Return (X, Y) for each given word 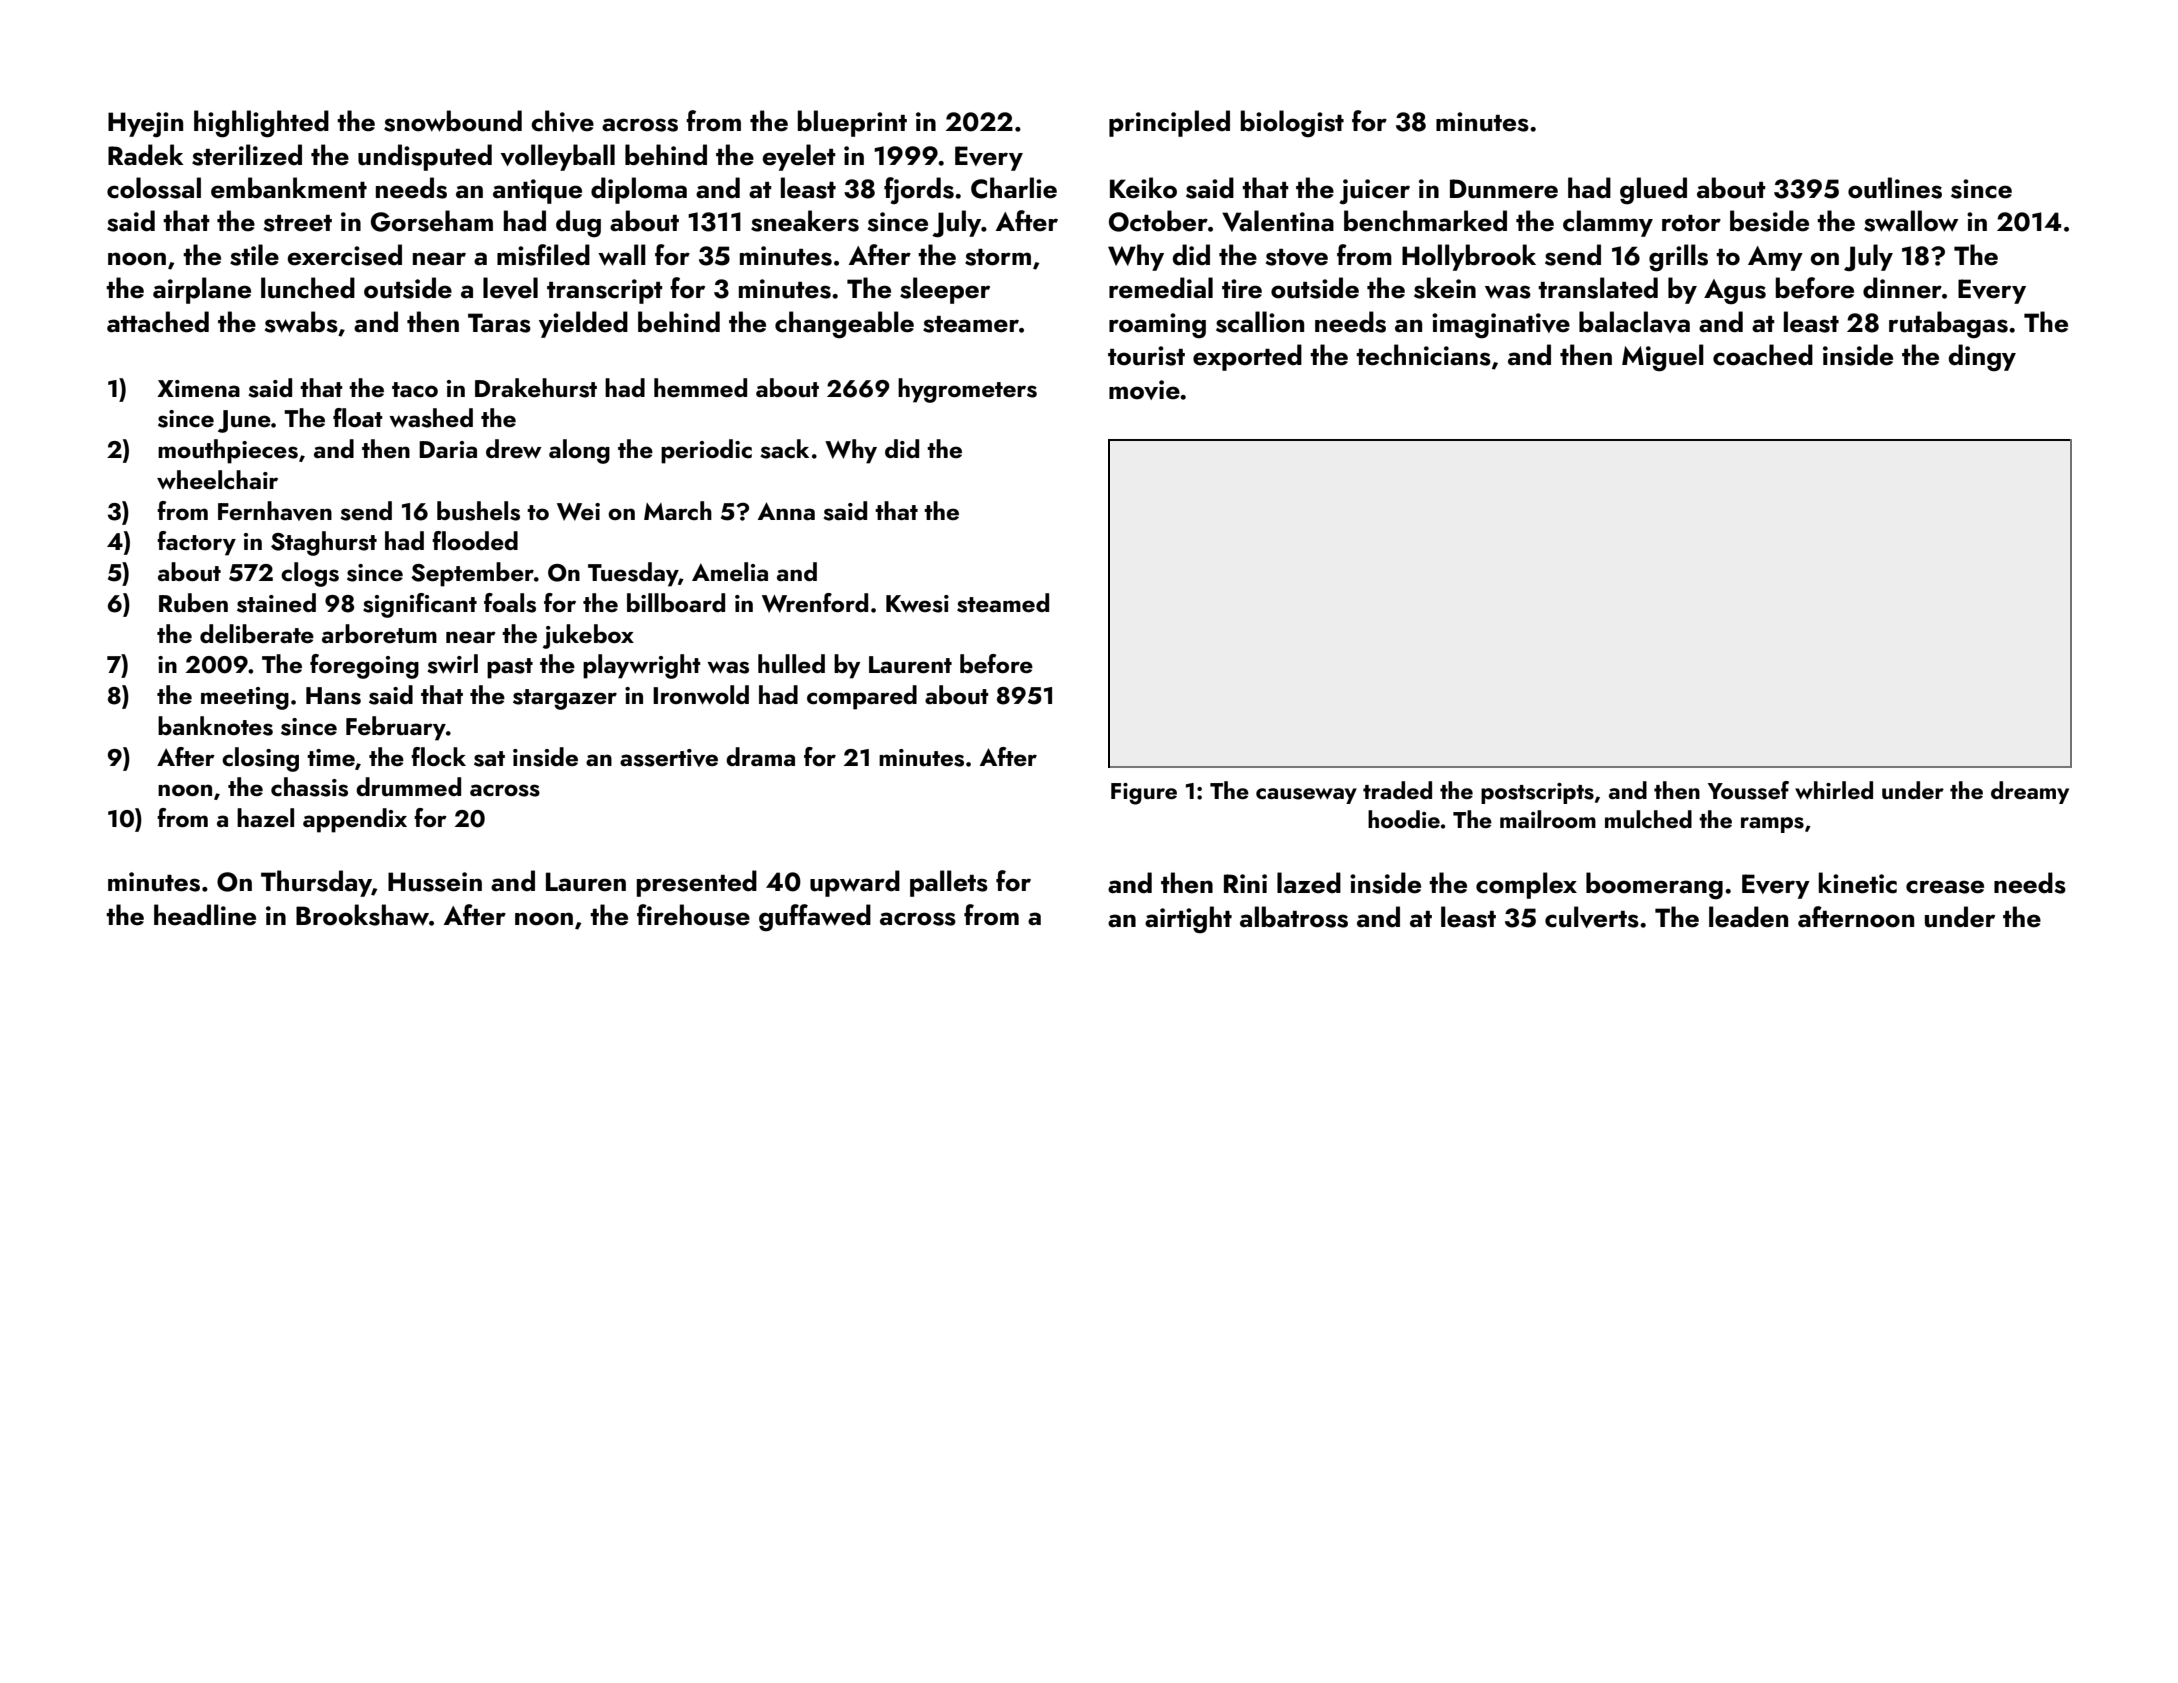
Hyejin (145, 125)
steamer (971, 324)
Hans (333, 696)
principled (1169, 123)
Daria (448, 449)
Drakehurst (536, 388)
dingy (1982, 358)
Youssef (1748, 790)
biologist (1292, 124)
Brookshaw (362, 915)
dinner (1902, 288)
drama (760, 756)
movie (1144, 390)
